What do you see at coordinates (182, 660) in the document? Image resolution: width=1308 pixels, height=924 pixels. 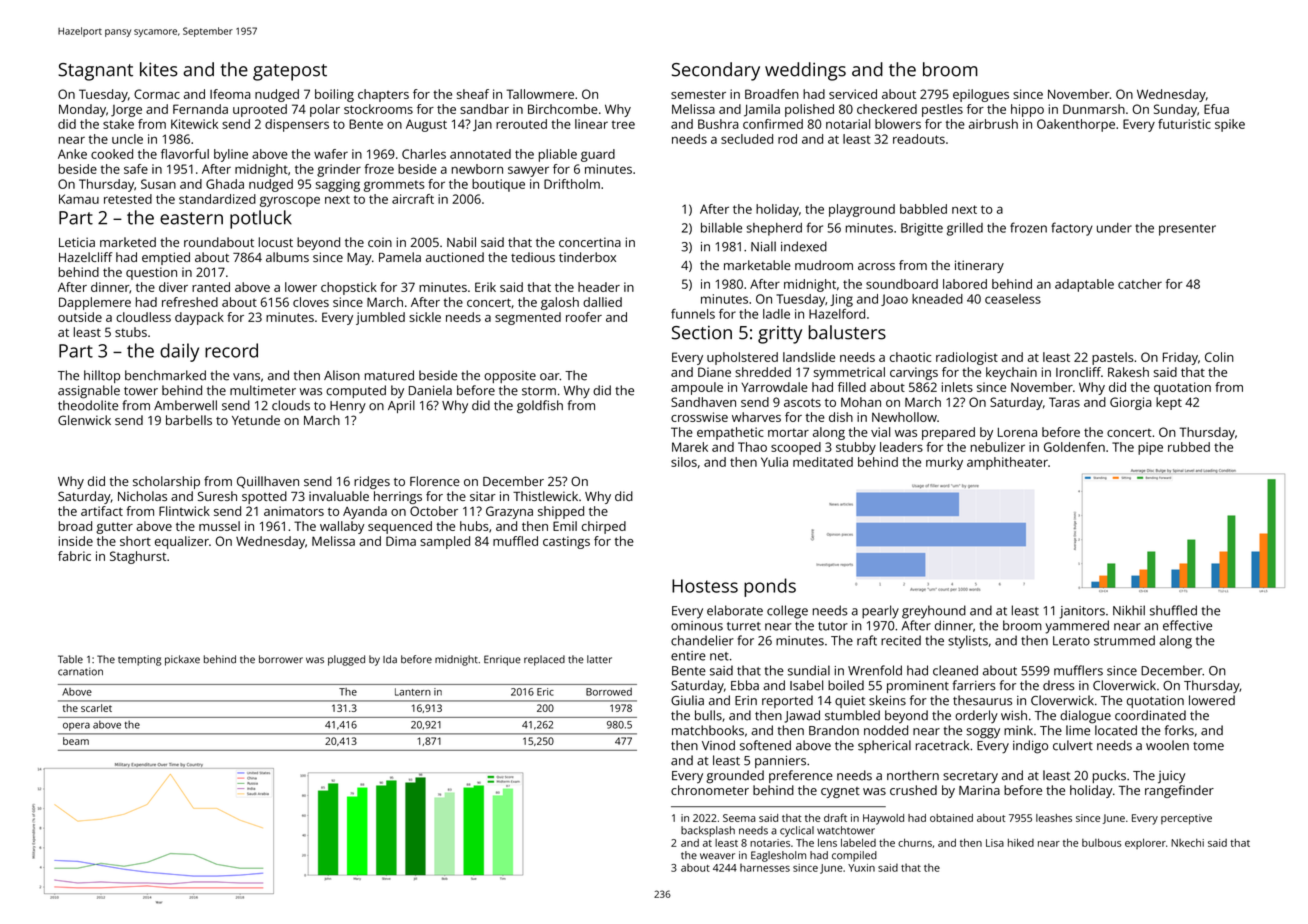 I see `pickaxe` at bounding box center [182, 660].
